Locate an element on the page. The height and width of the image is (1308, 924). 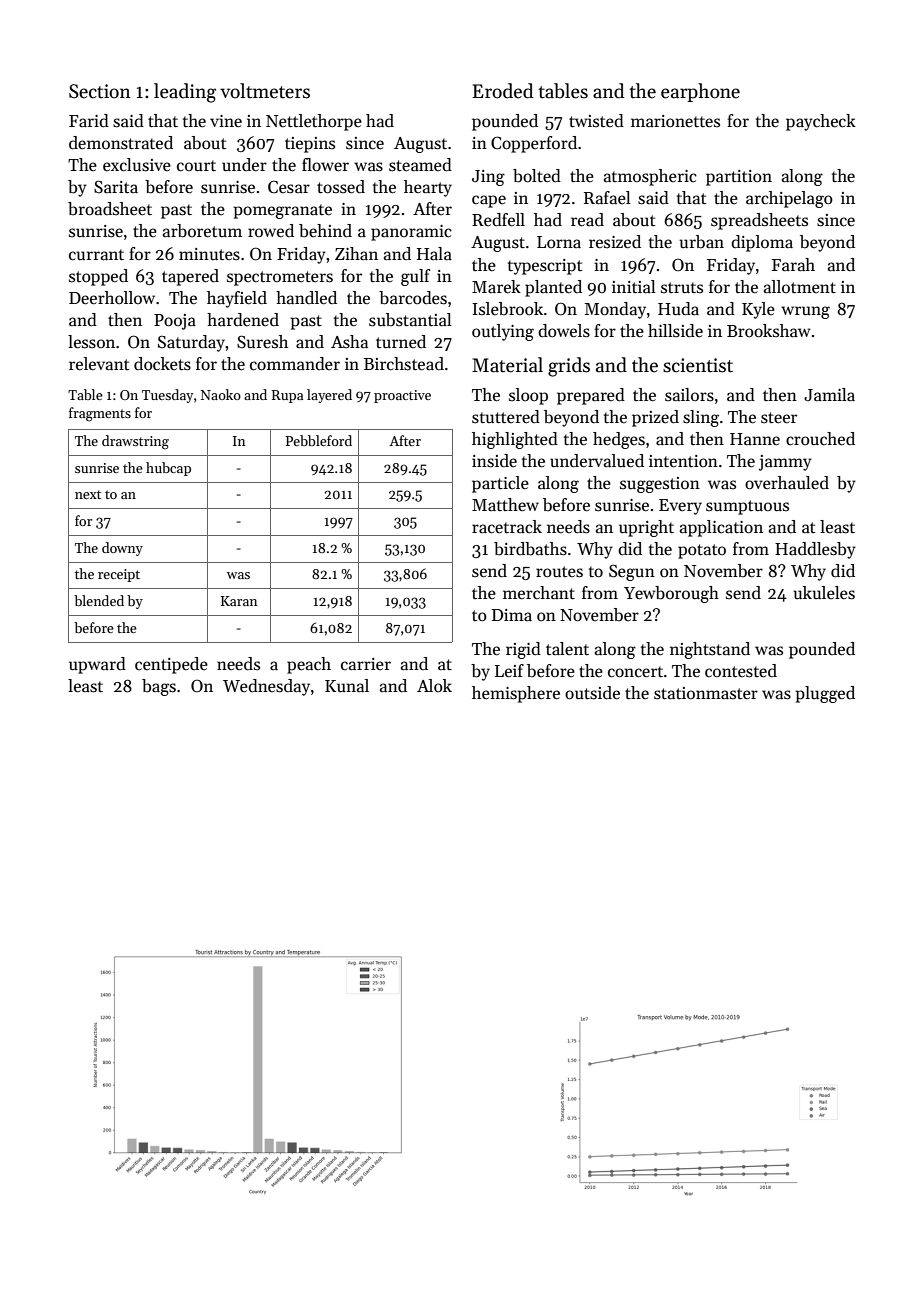
Section is located at coordinates (100, 91).
